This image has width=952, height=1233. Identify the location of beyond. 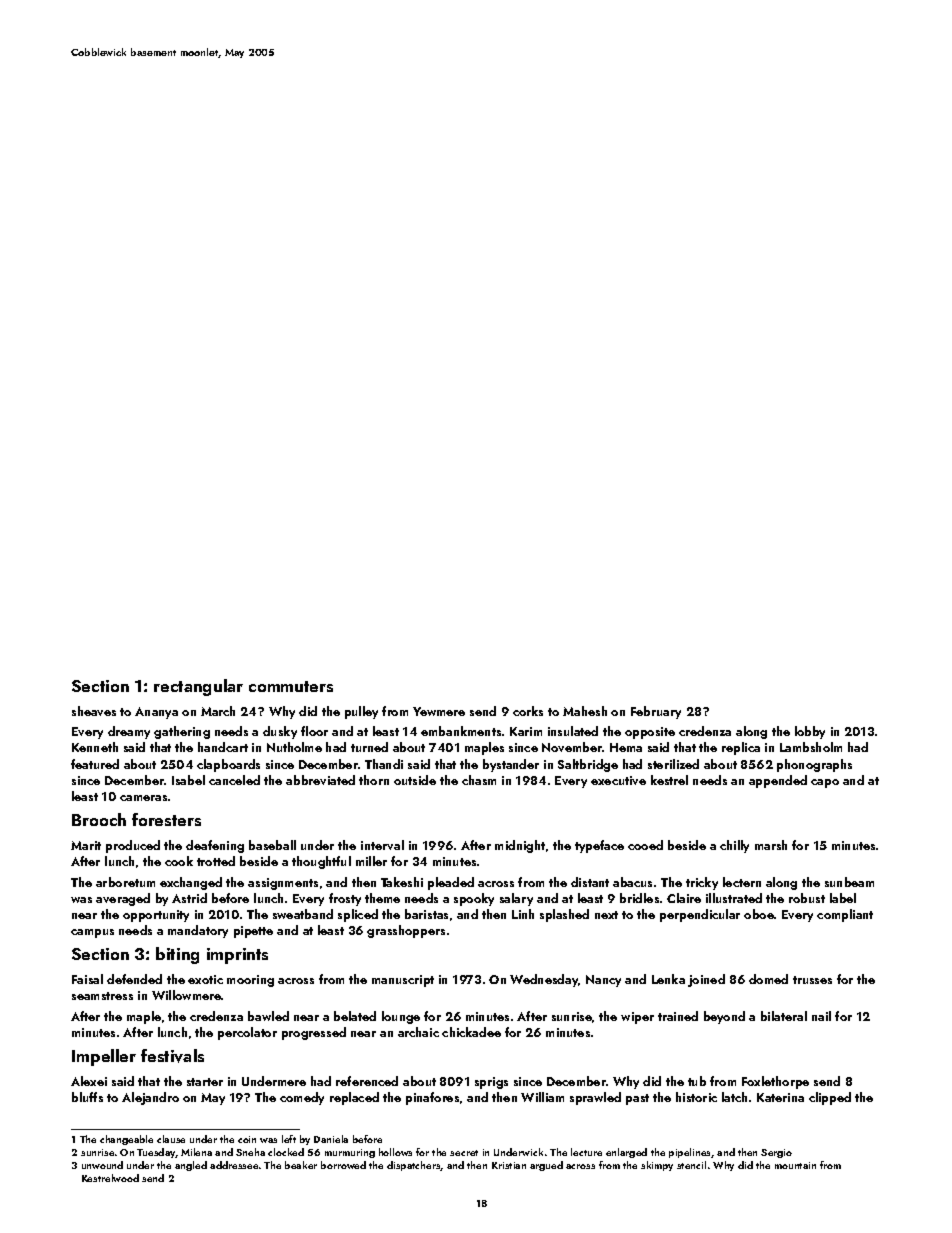
(724, 1017).
